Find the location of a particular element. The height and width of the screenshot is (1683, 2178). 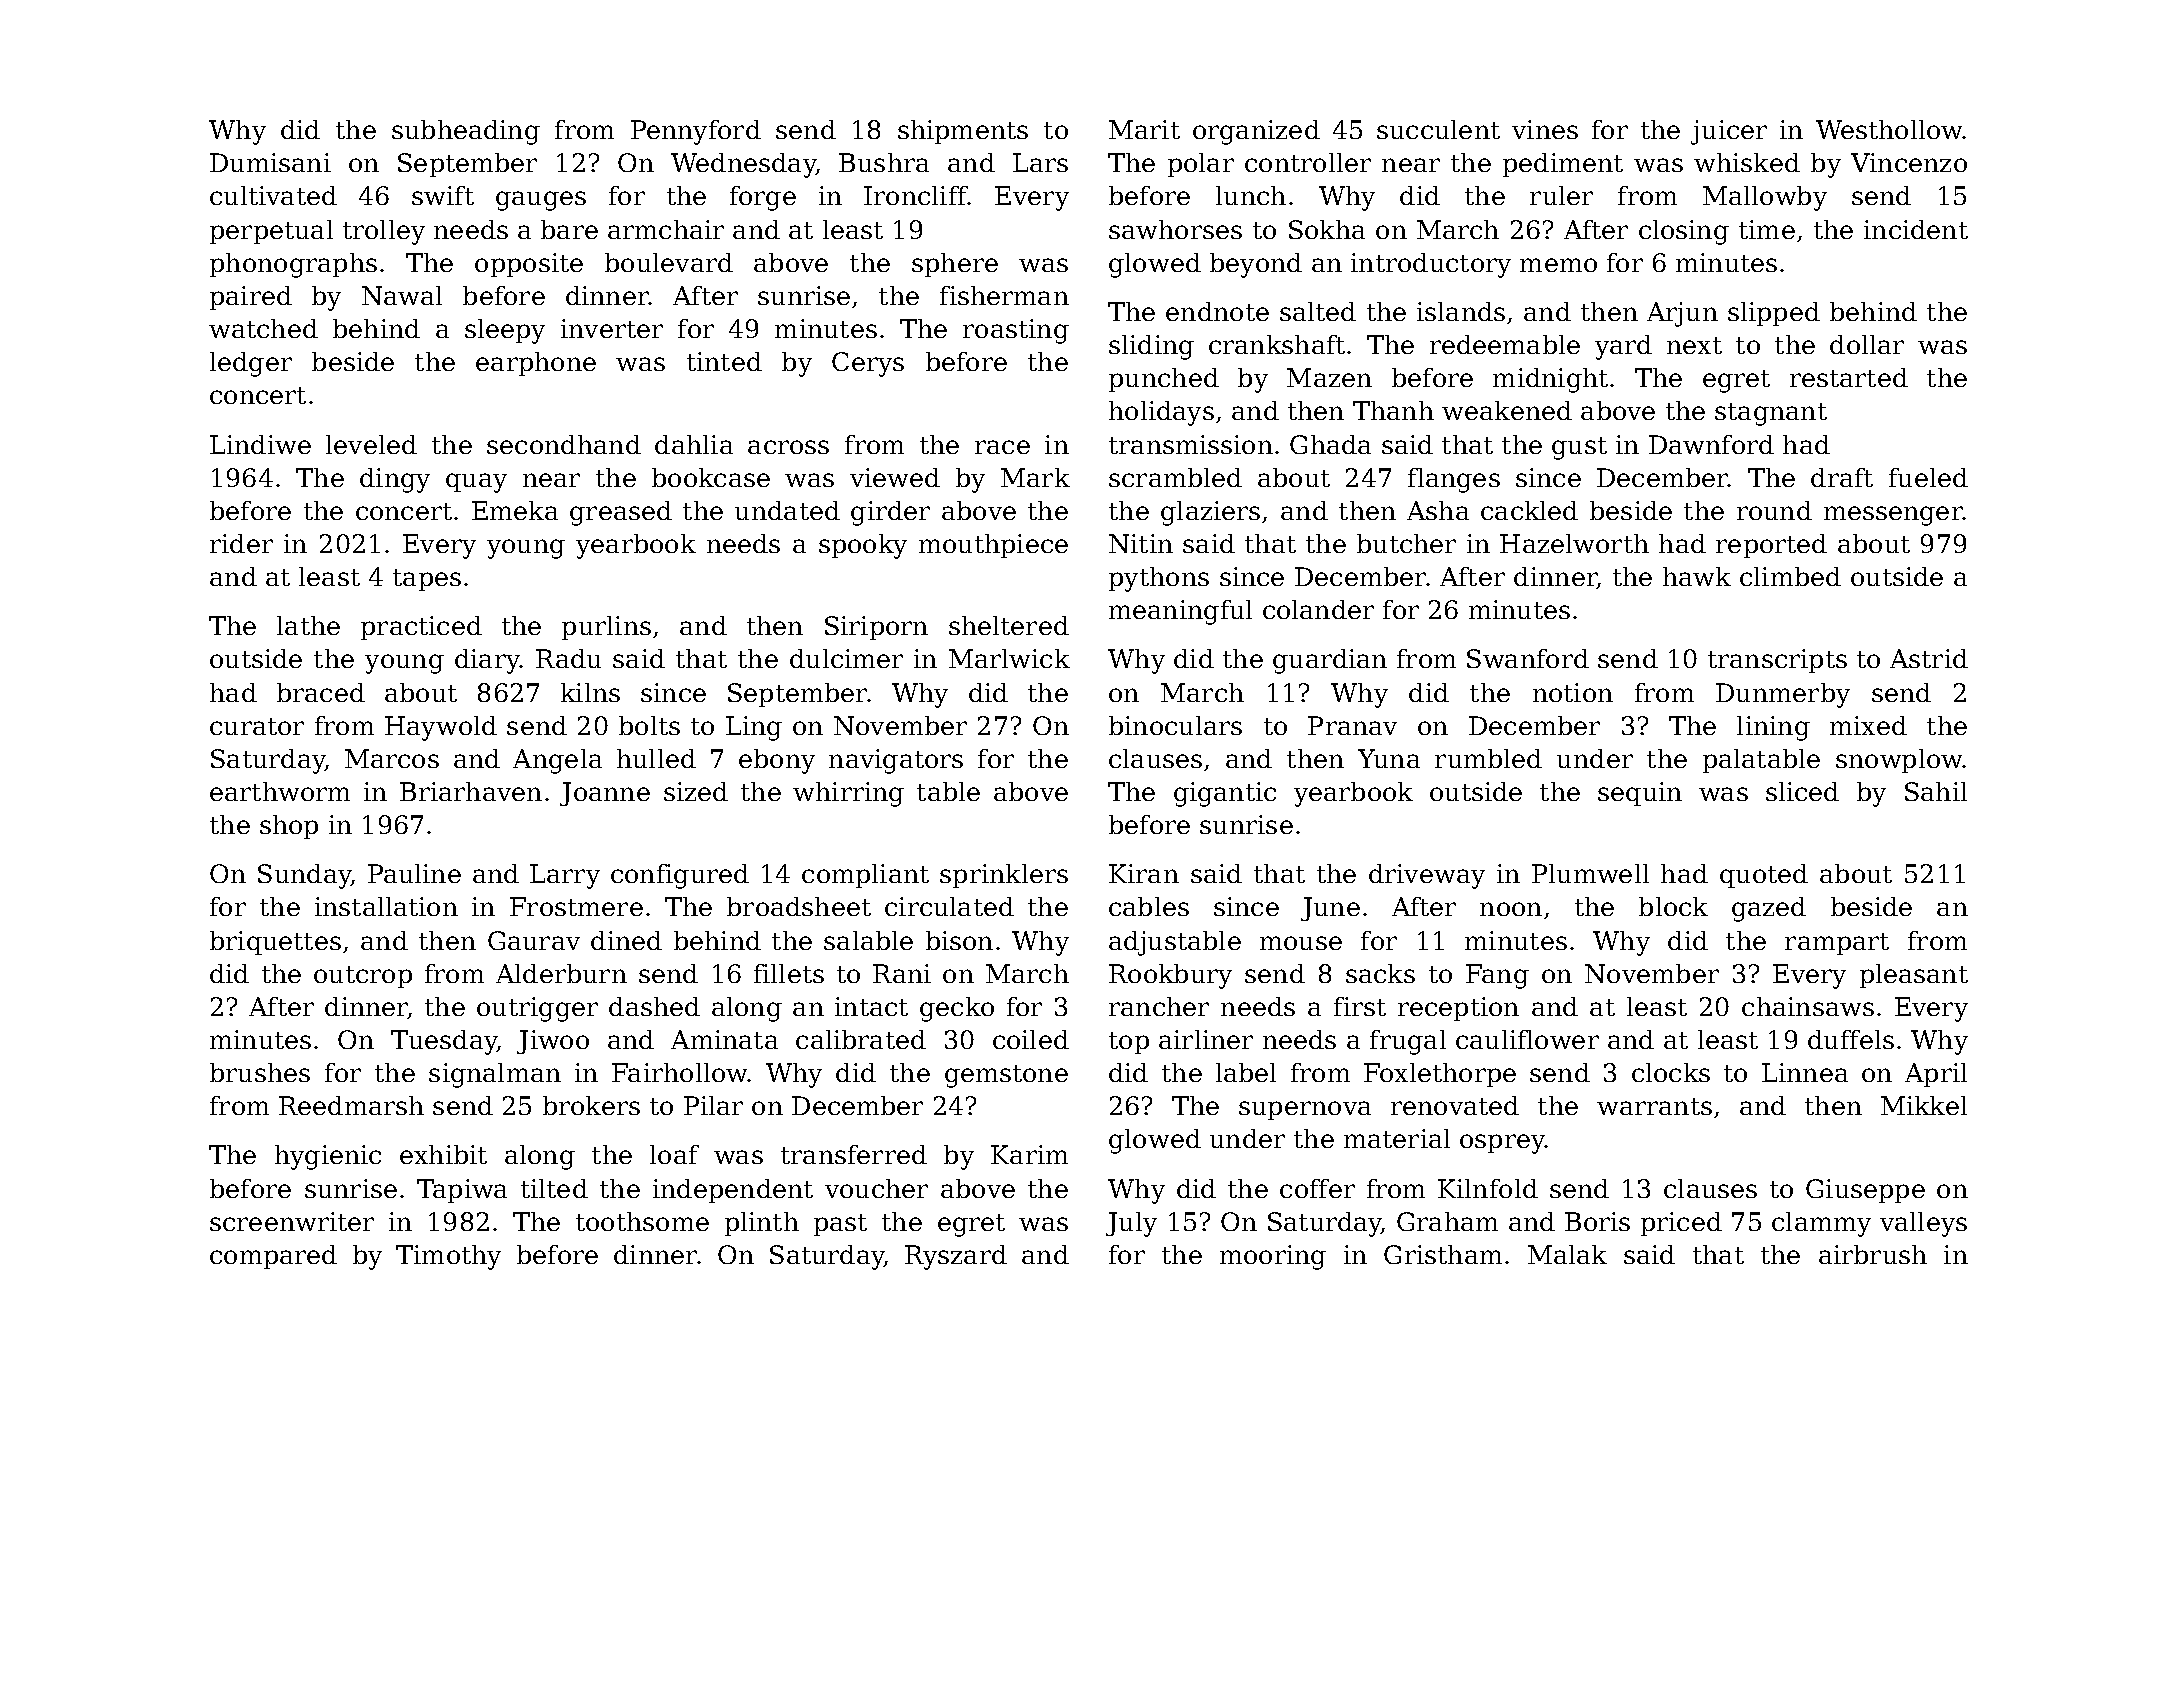

hygienic is located at coordinates (328, 1157).
